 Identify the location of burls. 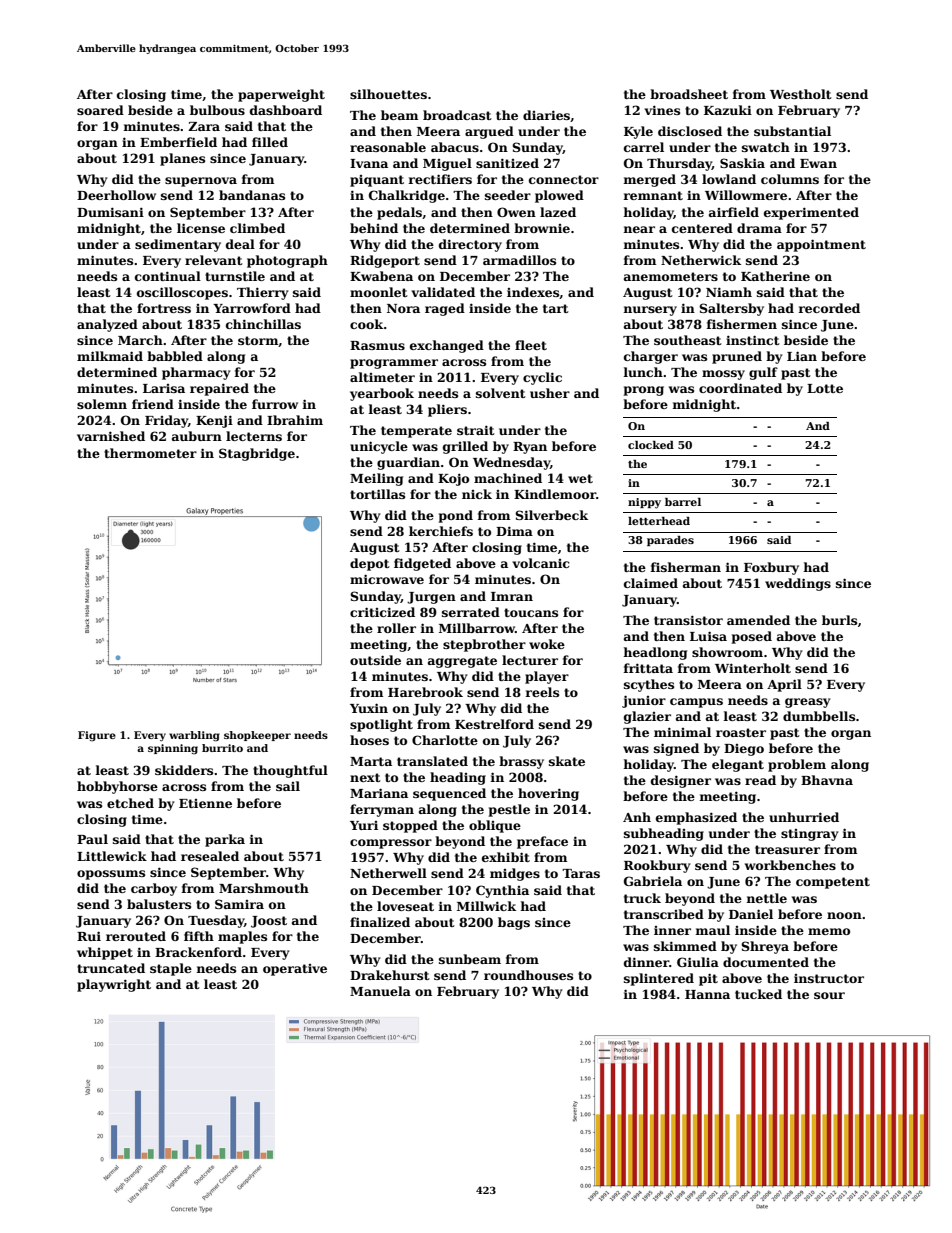
(839, 620).
